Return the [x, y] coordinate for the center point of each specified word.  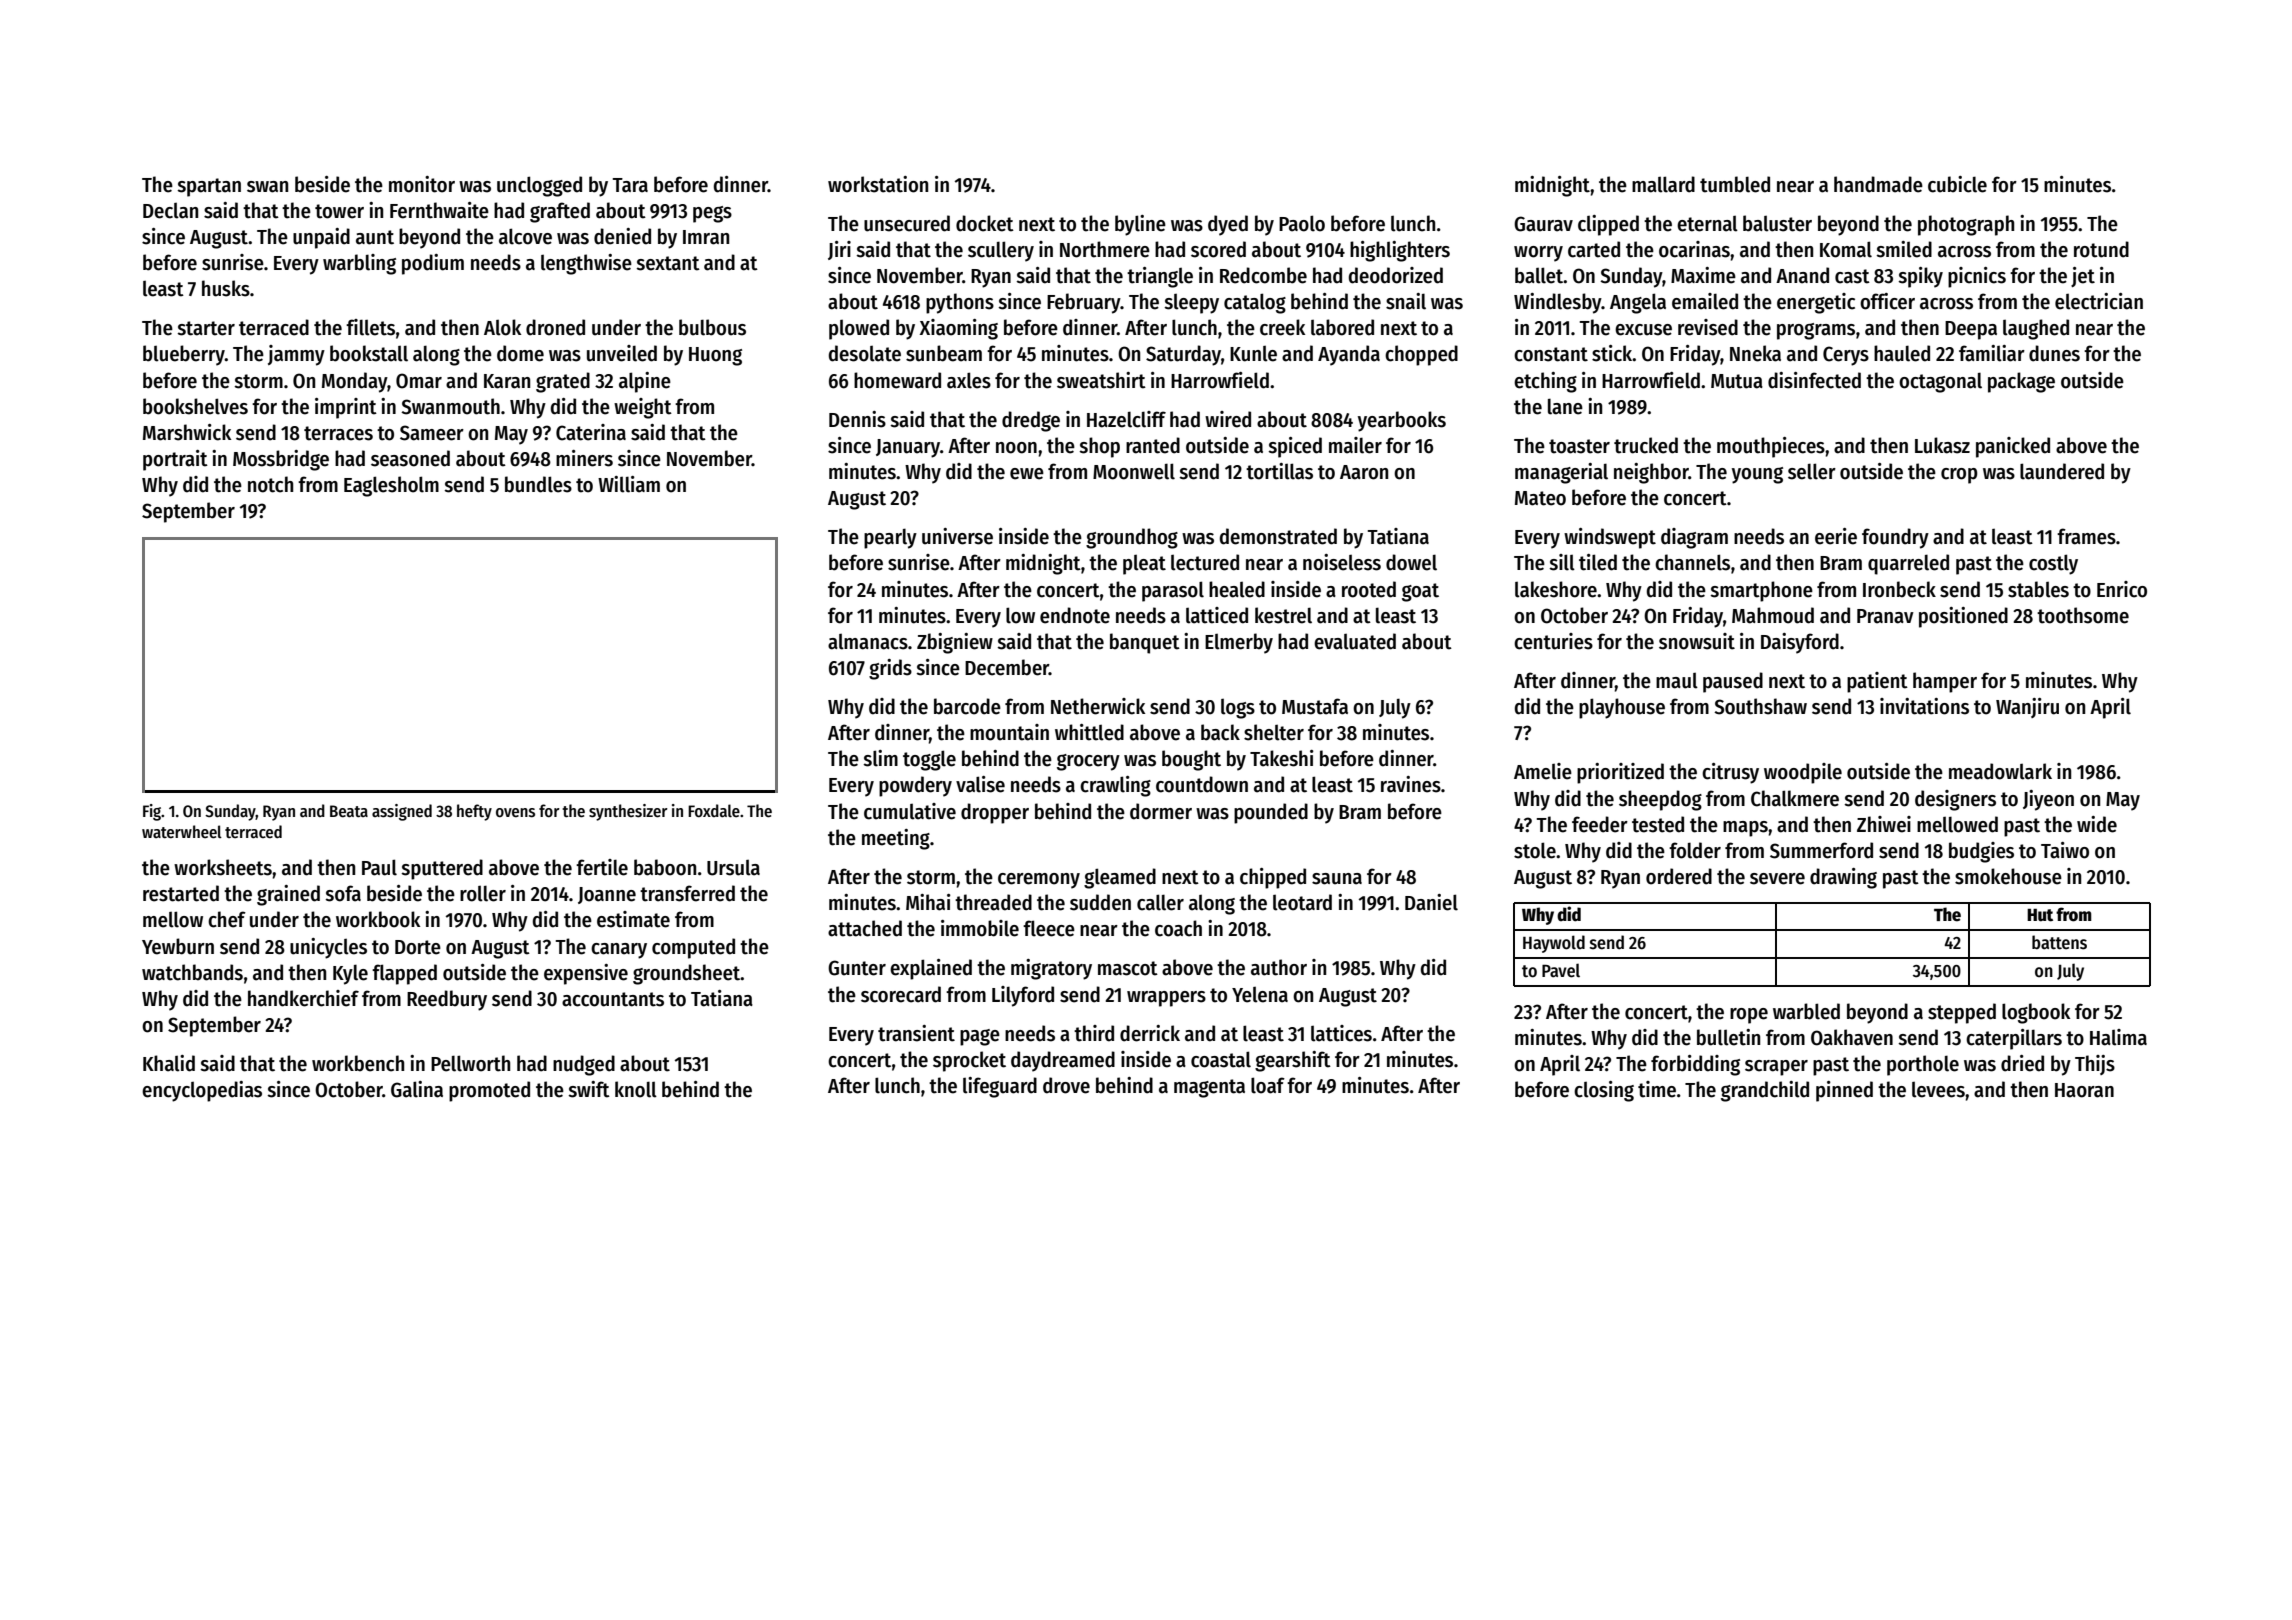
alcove [525, 236]
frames [2086, 536]
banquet [1145, 643]
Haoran [2084, 1090]
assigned [402, 812]
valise [980, 784]
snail [1406, 301]
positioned [1963, 617]
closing [1604, 1091]
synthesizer [628, 812]
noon [1016, 448]
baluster [1777, 223]
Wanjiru [2027, 708]
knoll [636, 1089]
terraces [338, 433]
